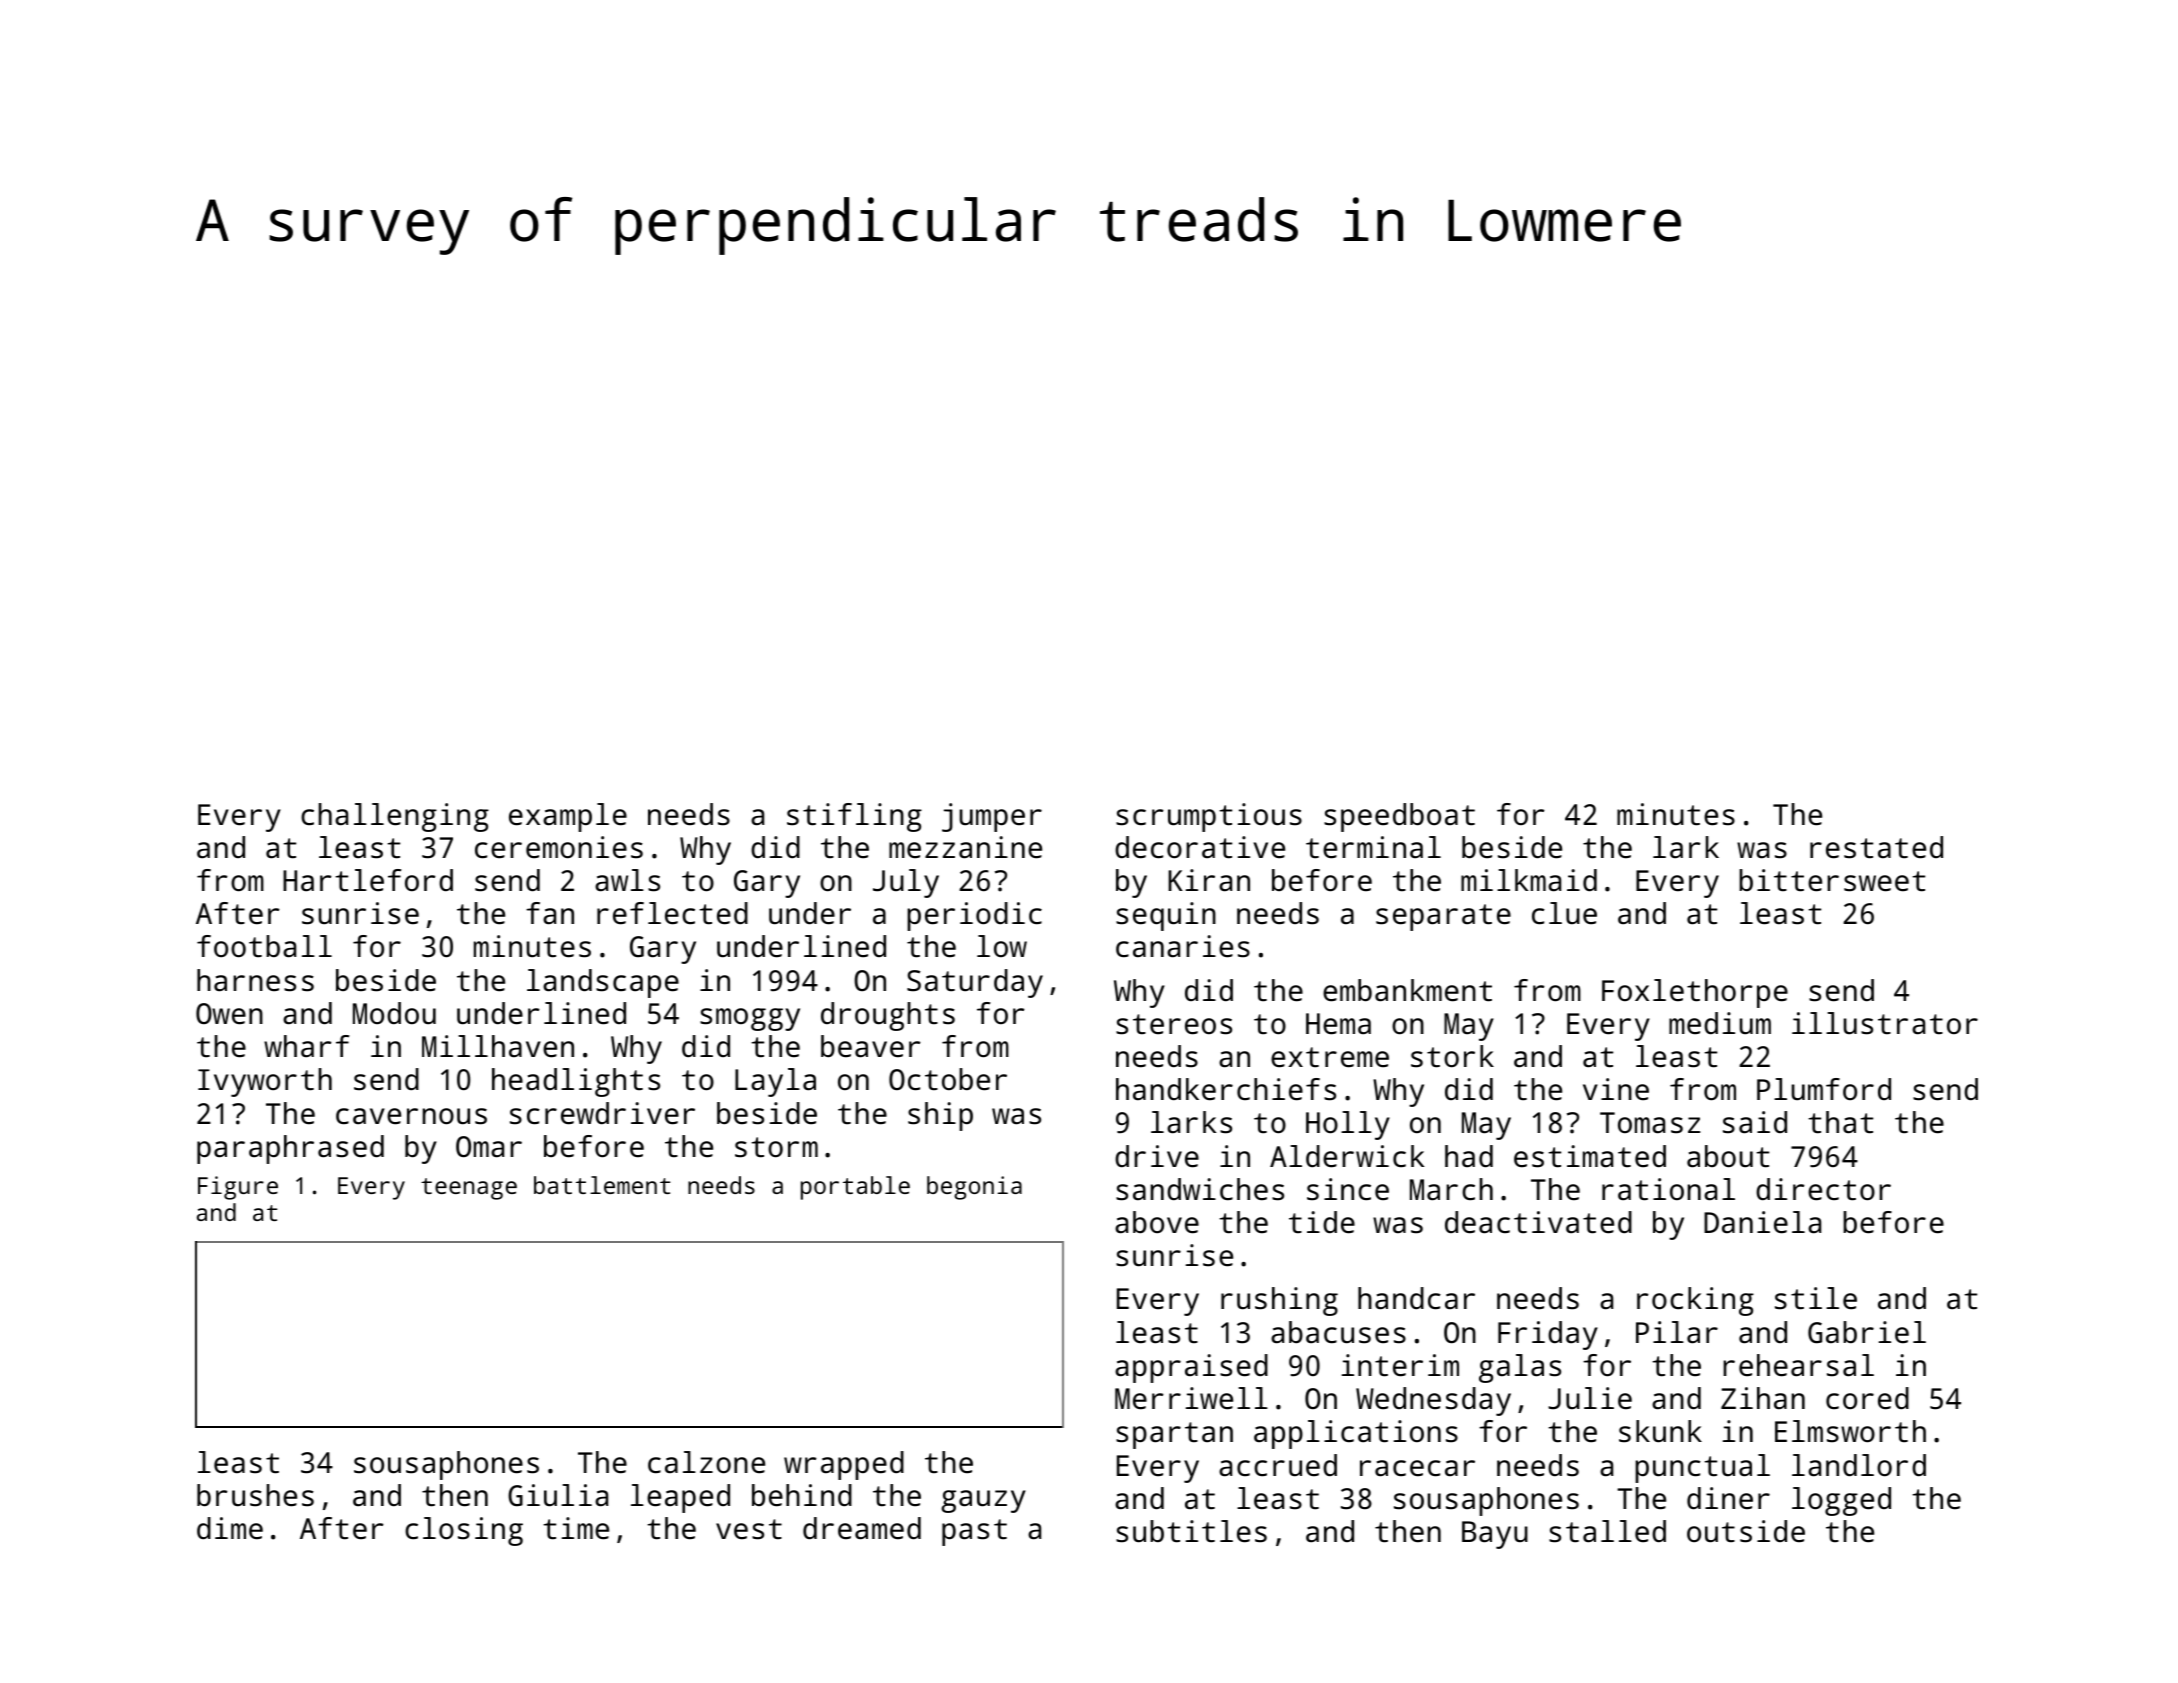  What do you see at coordinates (1174, 1435) in the document?
I see `spartan` at bounding box center [1174, 1435].
